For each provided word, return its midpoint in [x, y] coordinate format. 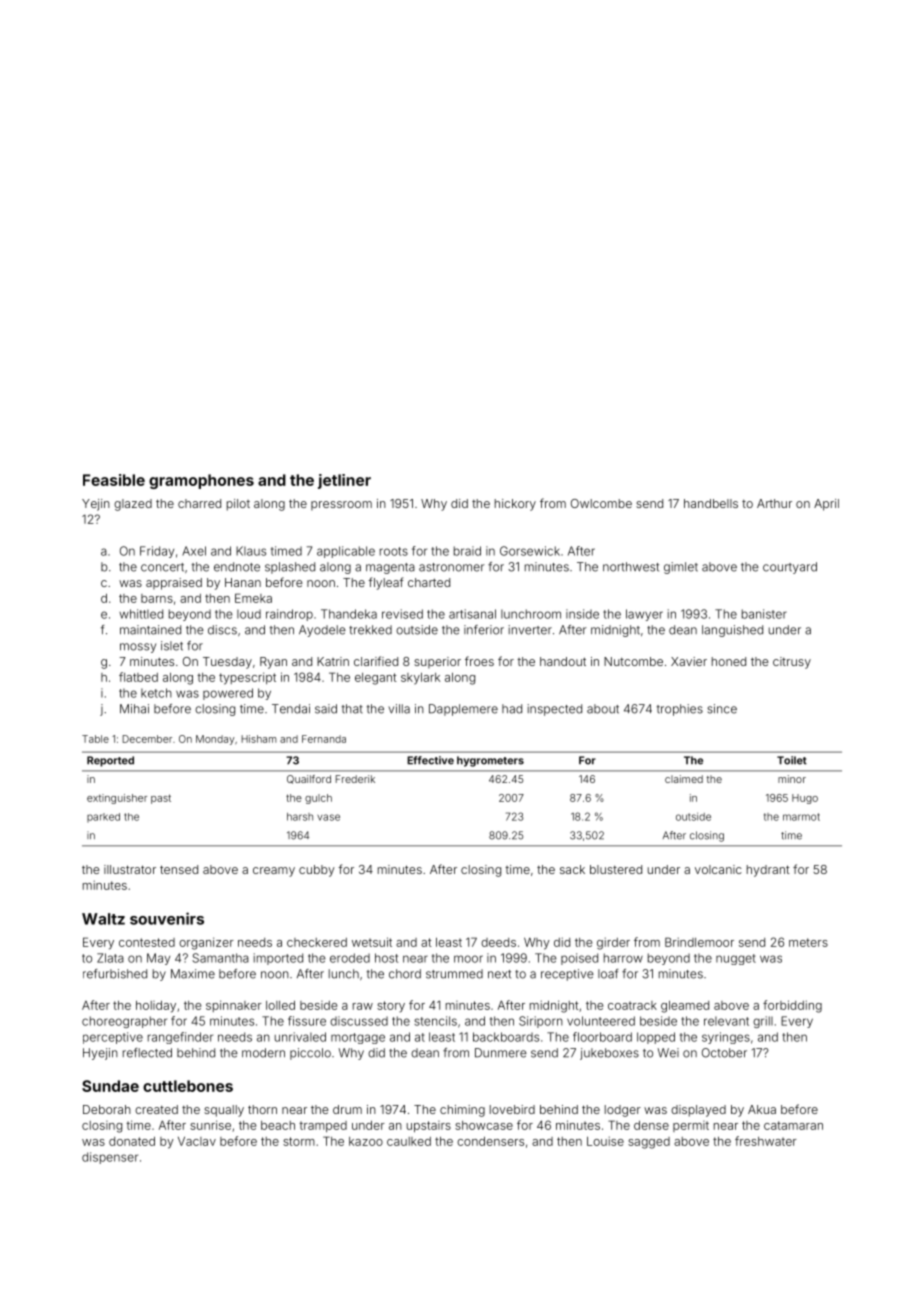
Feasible [114, 480]
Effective [430, 760]
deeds [498, 942]
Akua [762, 1109]
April [826, 505]
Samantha [220, 958]
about [603, 709]
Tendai [291, 709]
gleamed [685, 1007]
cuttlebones [188, 1086]
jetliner [344, 481]
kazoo [366, 1141]
